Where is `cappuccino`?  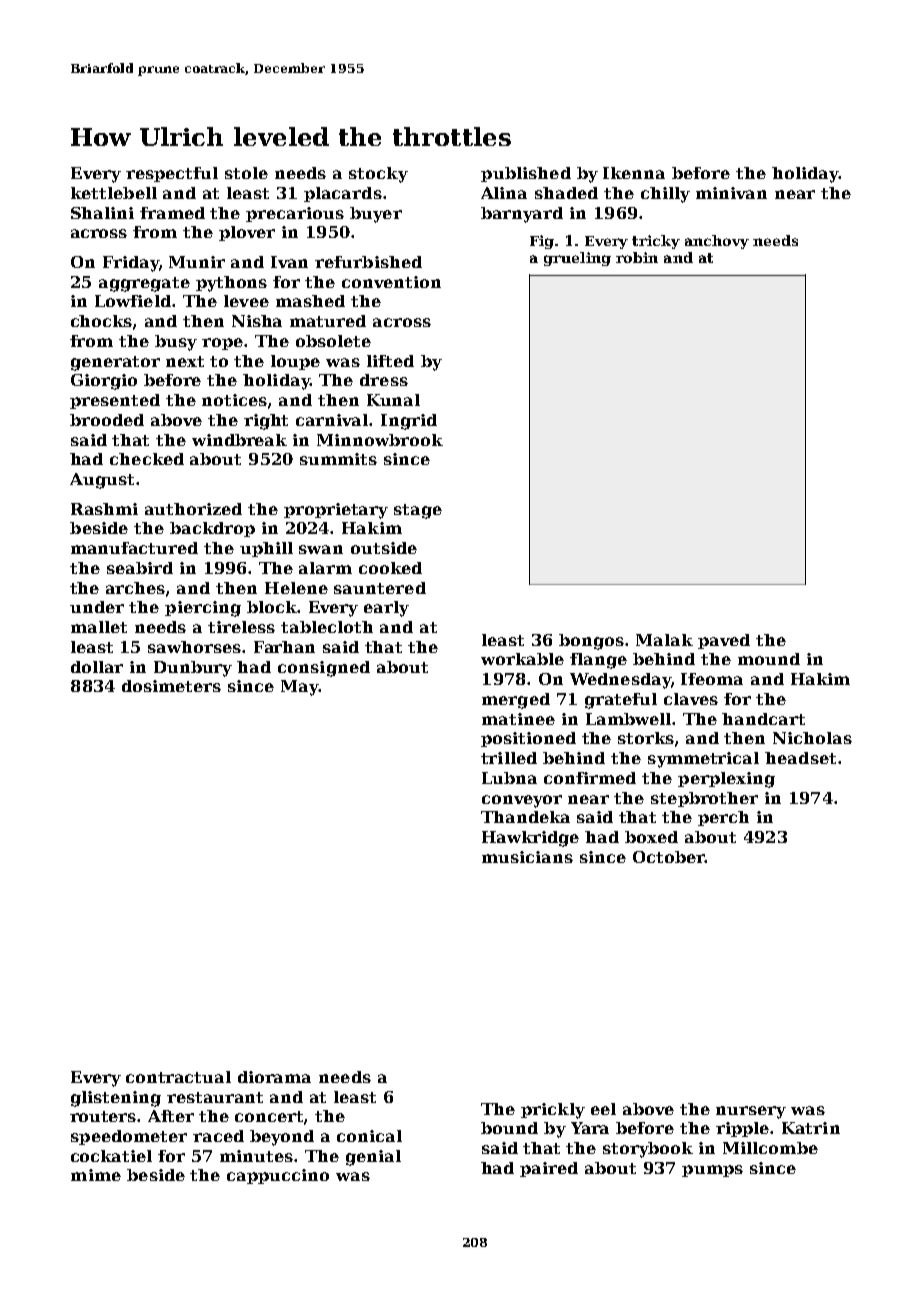 cappuccino is located at coordinates (278, 1176).
